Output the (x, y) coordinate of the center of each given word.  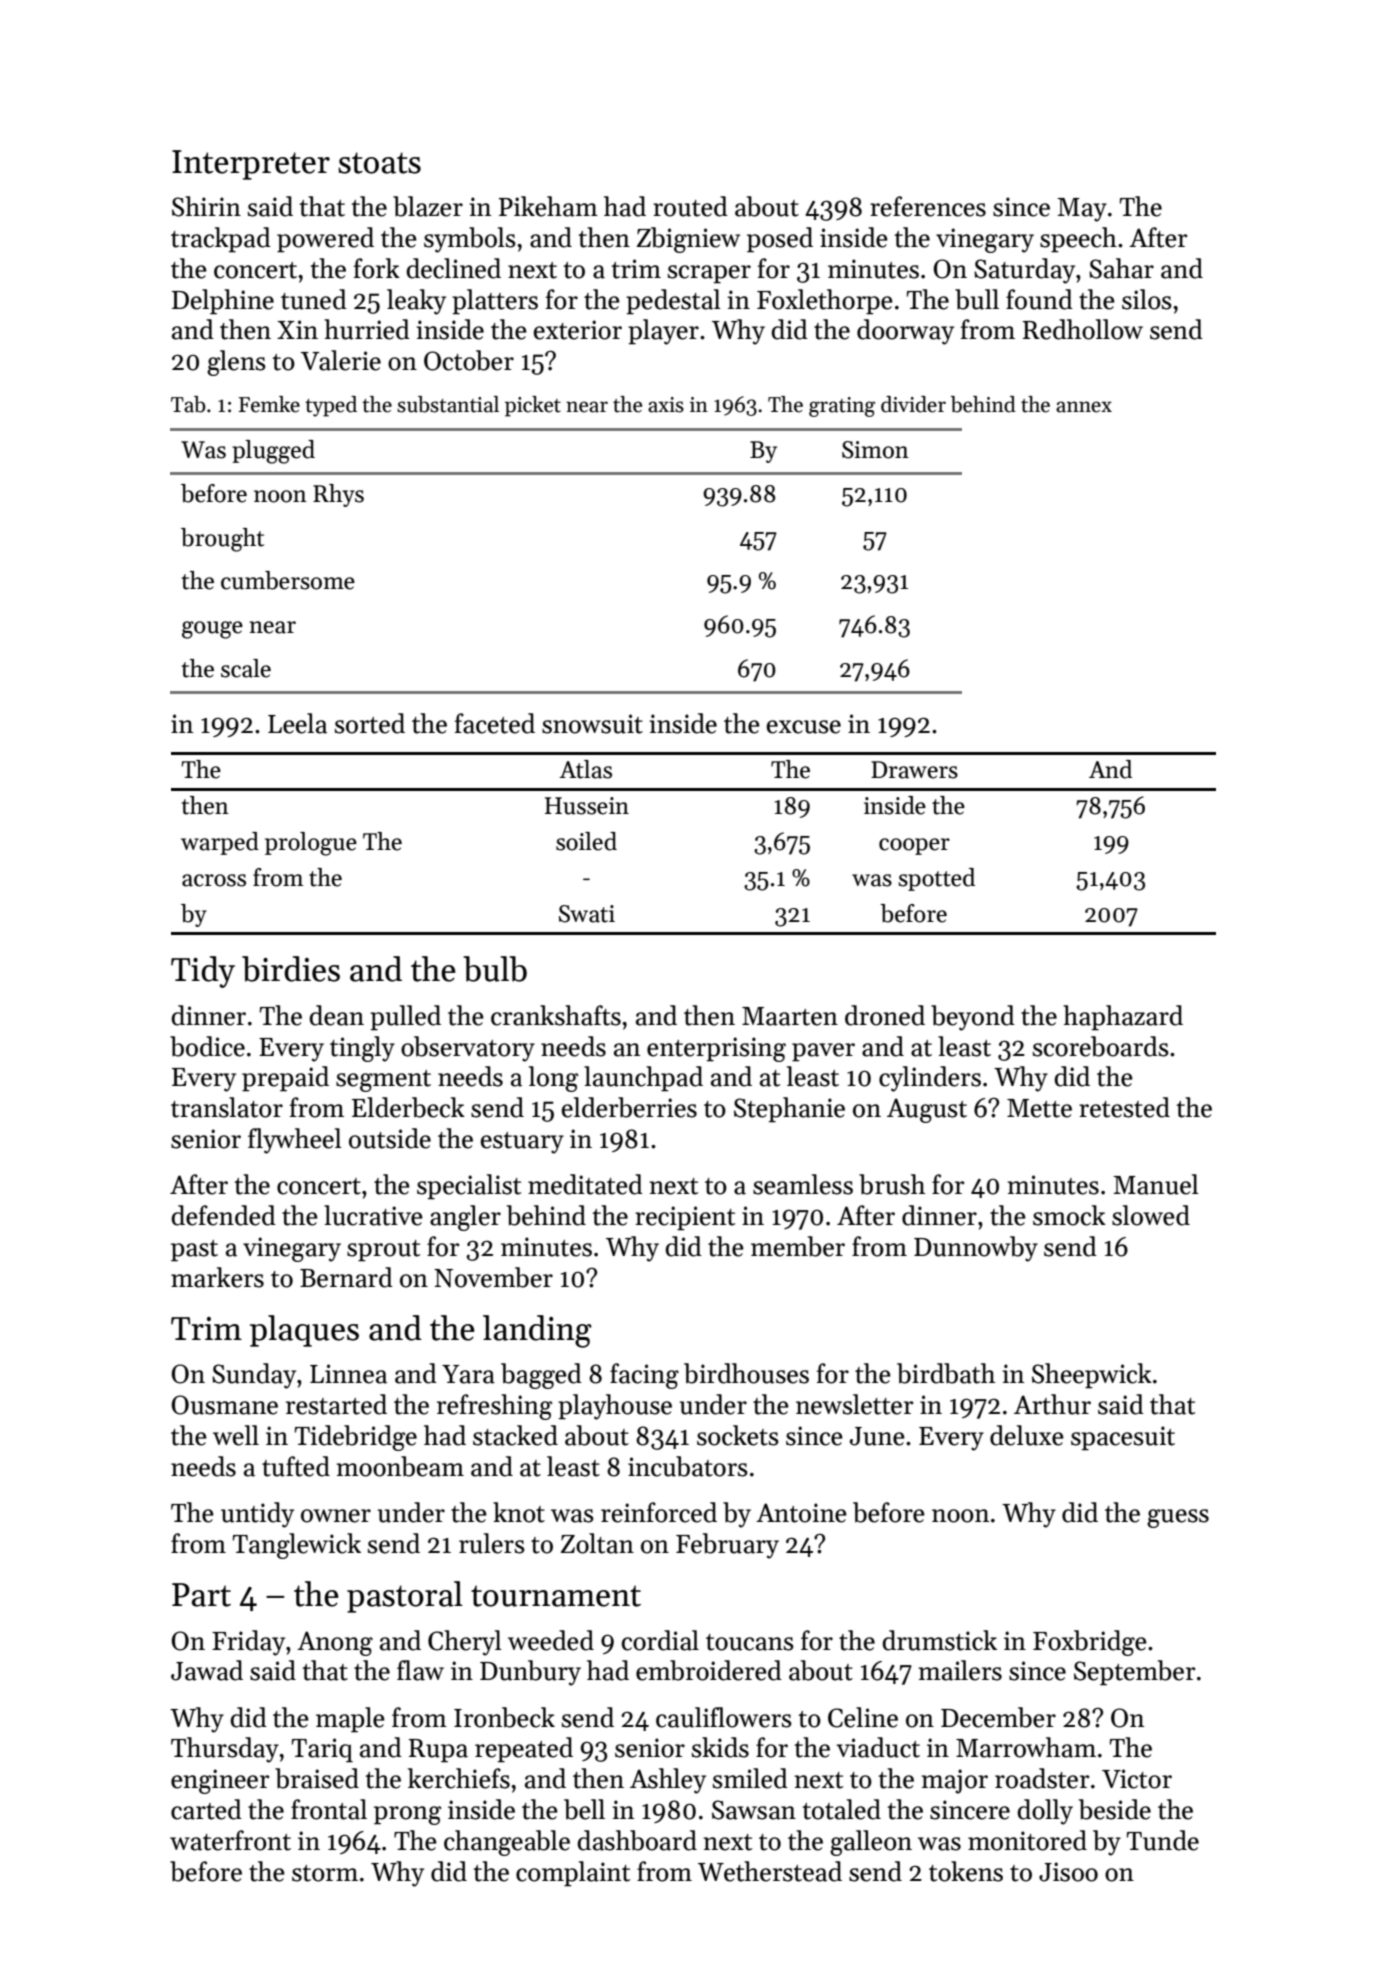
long (553, 1079)
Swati (587, 914)
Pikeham (548, 206)
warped (220, 843)
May (1082, 210)
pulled (405, 1018)
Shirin (206, 206)
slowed (1151, 1215)
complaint (573, 1874)
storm (325, 1873)
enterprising (716, 1049)
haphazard (1123, 1018)
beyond (973, 1018)
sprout (383, 1251)
